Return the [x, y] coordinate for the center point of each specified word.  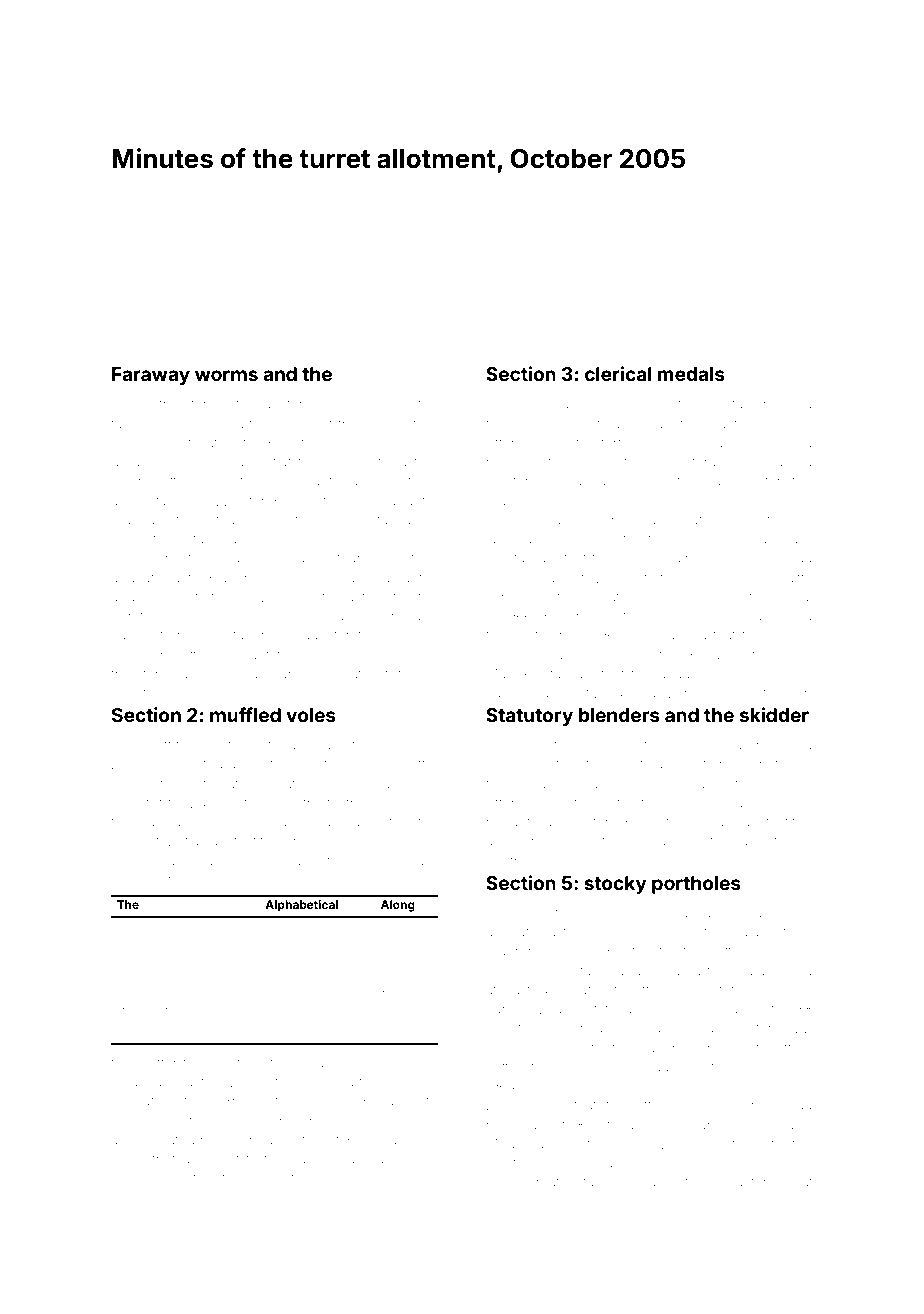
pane [402, 637]
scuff [156, 744]
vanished [682, 443]
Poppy [151, 1179]
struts [654, 578]
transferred [193, 403]
